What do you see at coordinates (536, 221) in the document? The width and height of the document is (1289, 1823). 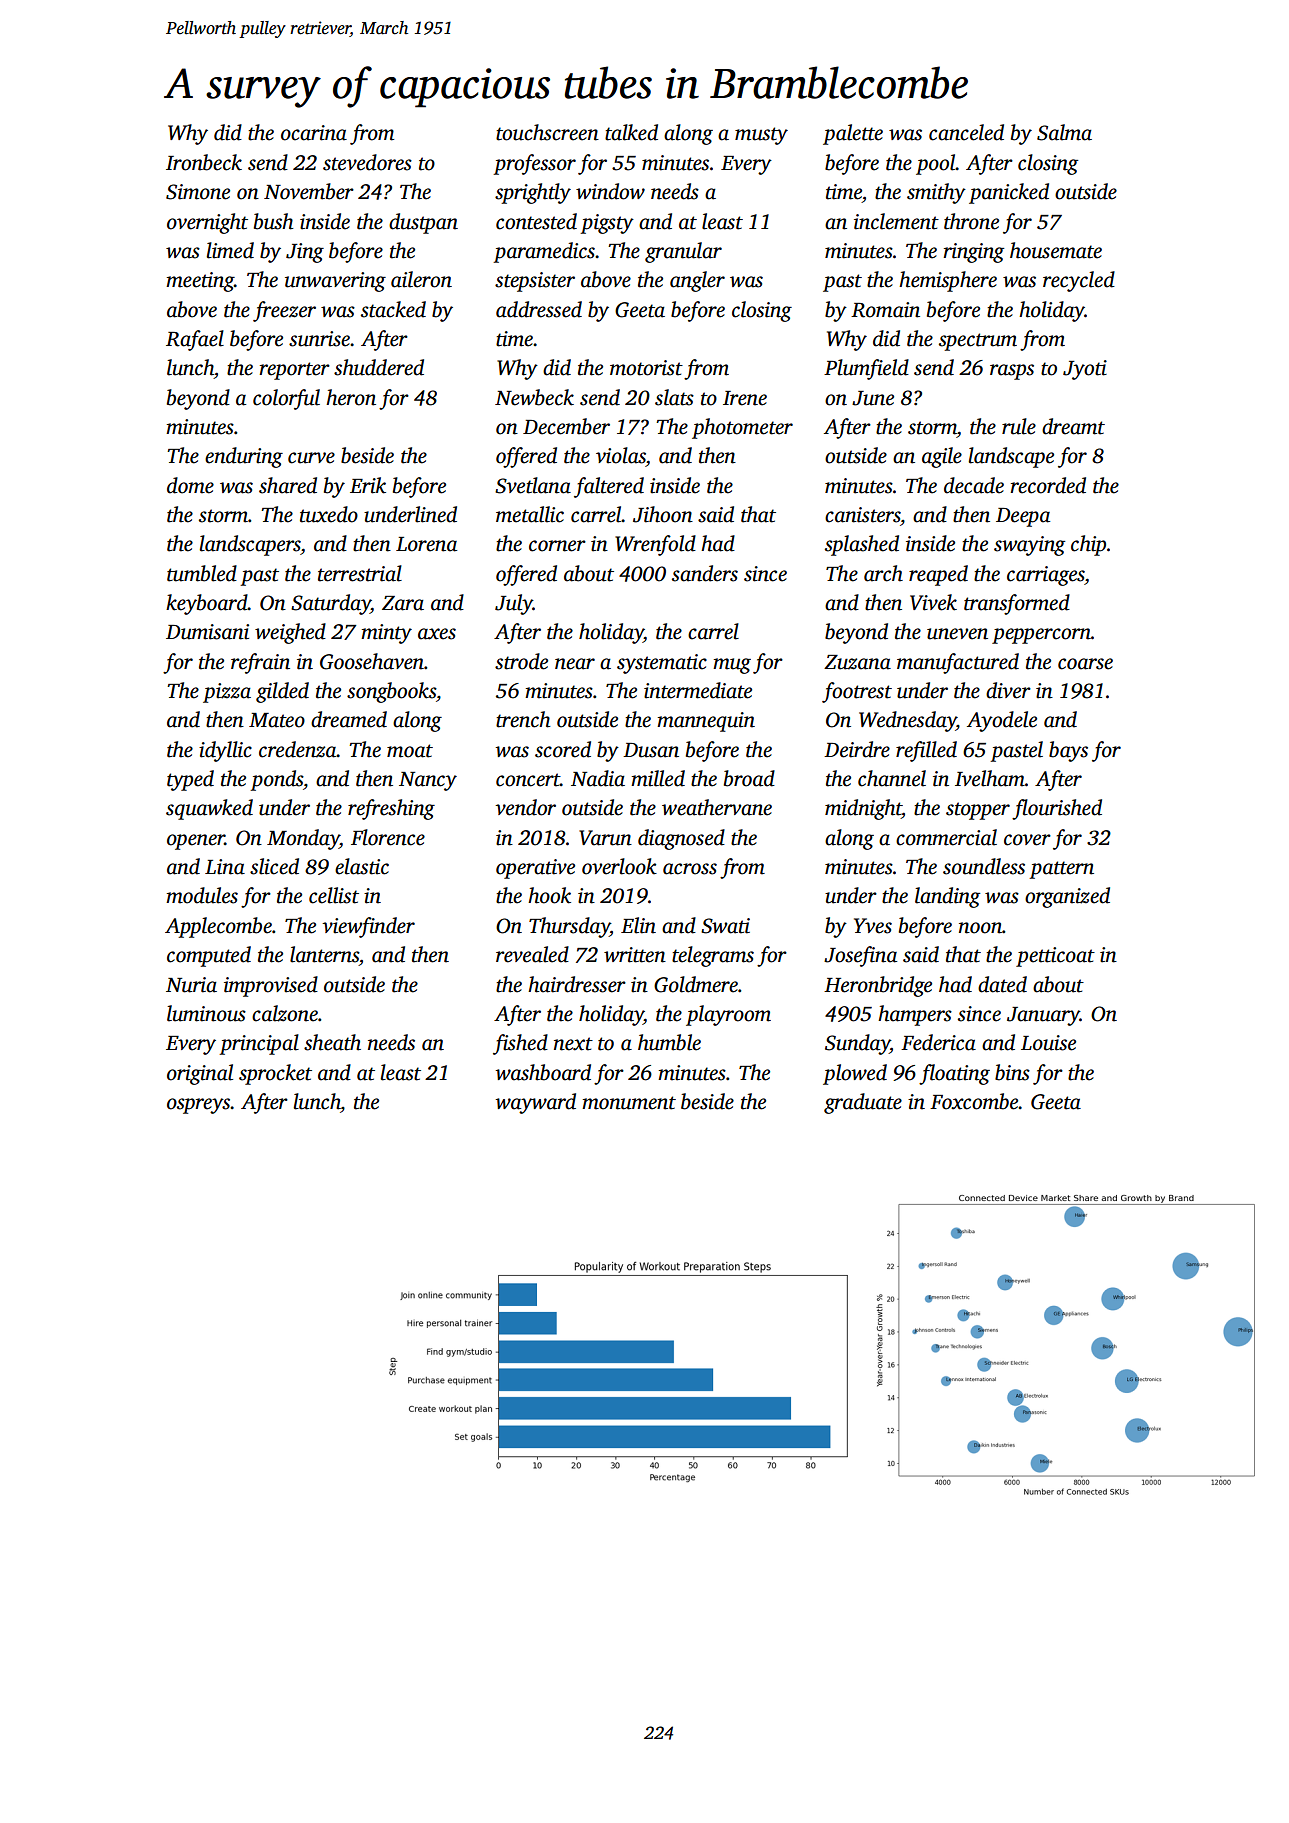 I see `contested` at bounding box center [536, 221].
